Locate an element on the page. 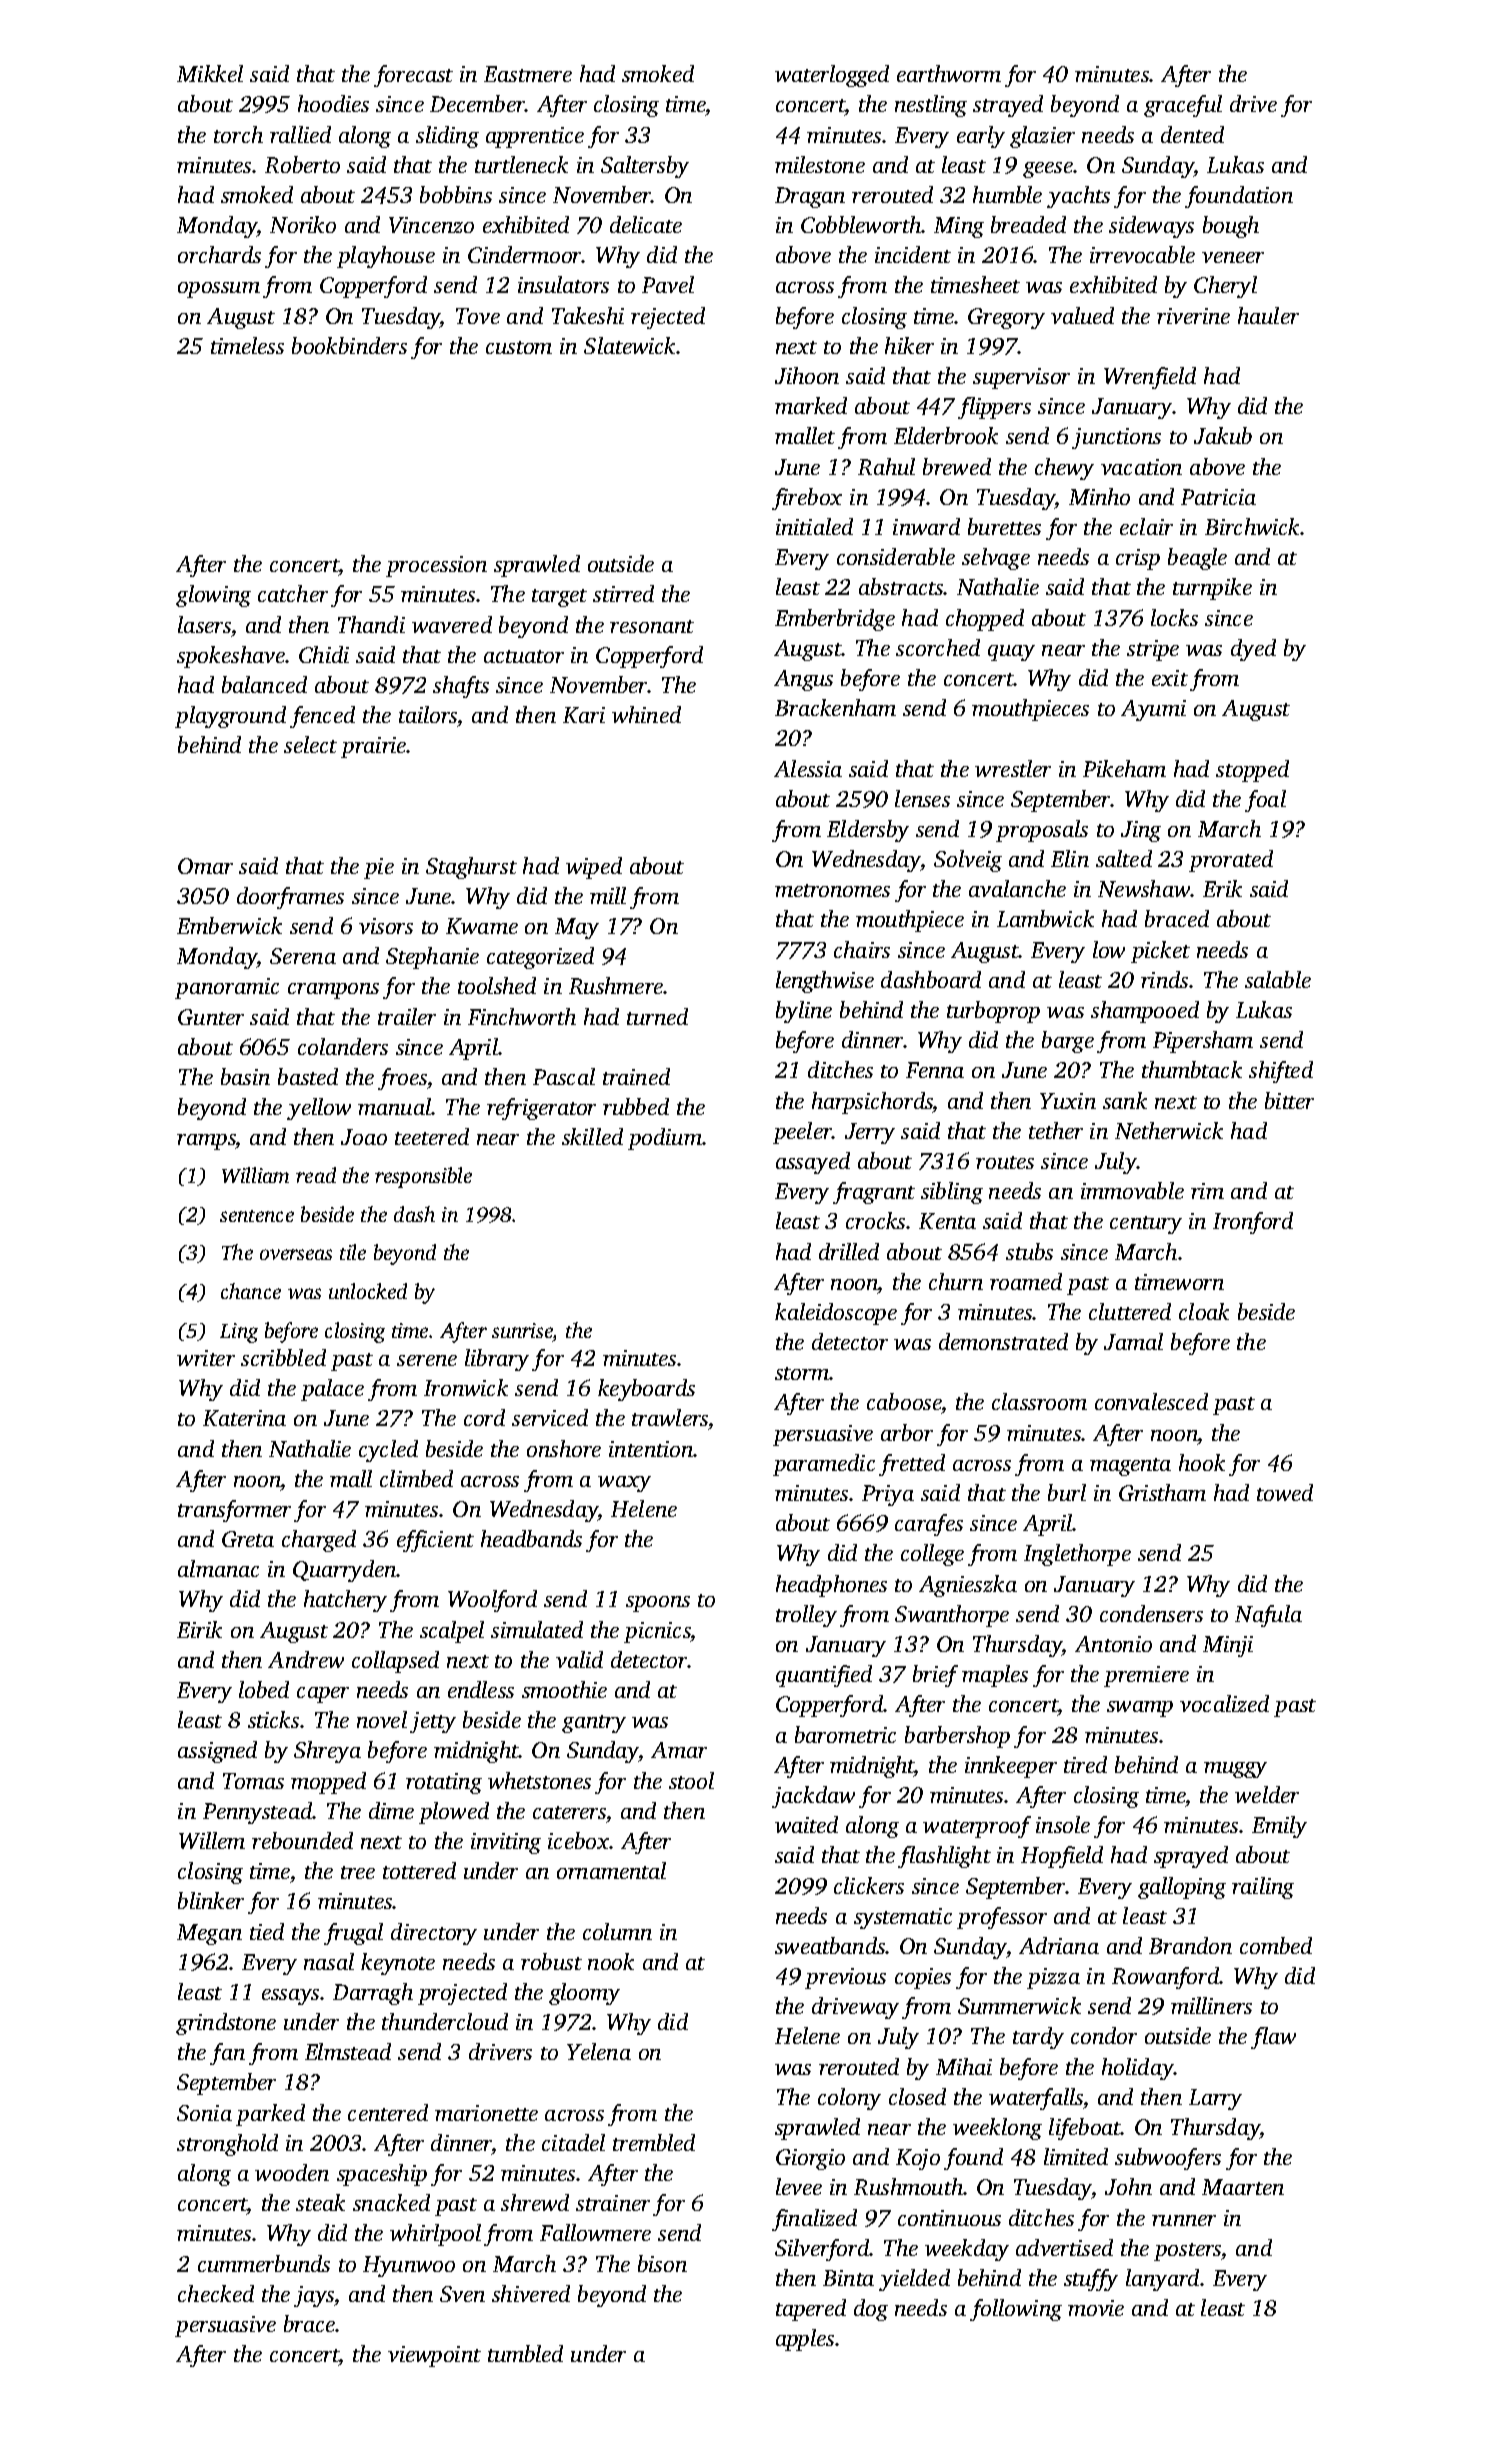 This image has height=2464, width=1496. select is located at coordinates (310, 744).
